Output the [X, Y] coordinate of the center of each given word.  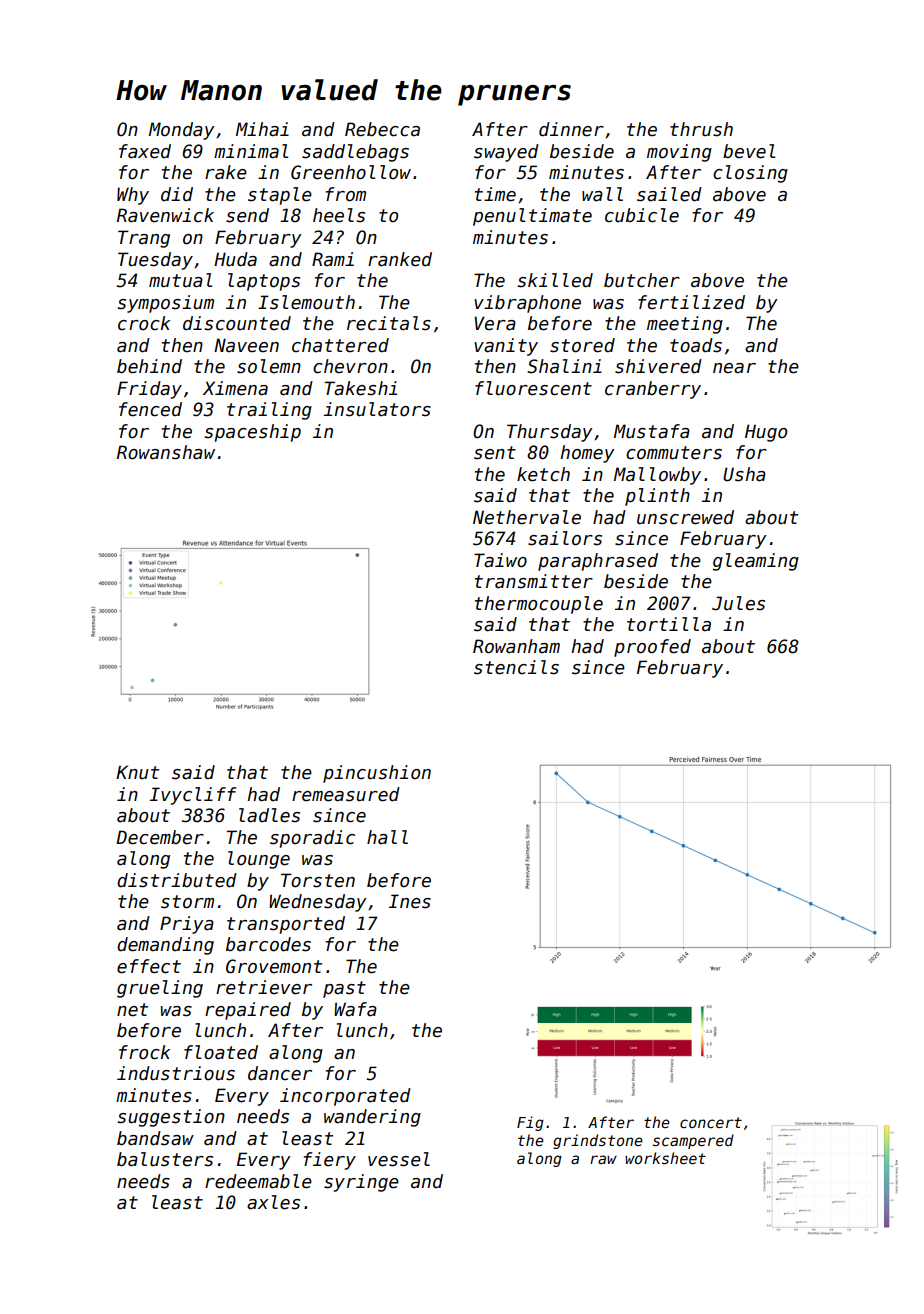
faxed [145, 151]
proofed [652, 648]
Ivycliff [193, 796]
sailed [669, 194]
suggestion [171, 1118]
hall [387, 837]
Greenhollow [351, 172]
